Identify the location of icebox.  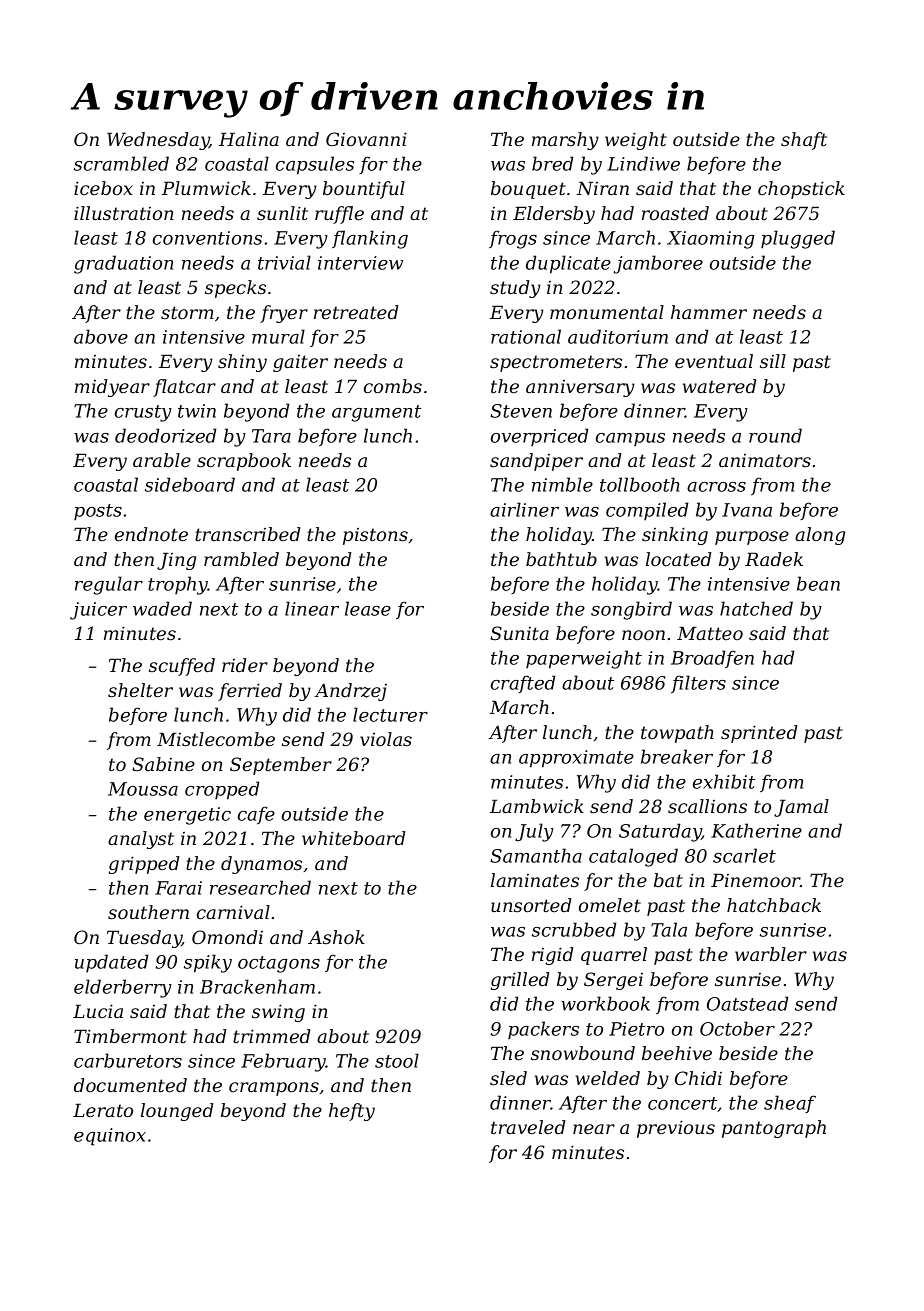
(103, 188).
